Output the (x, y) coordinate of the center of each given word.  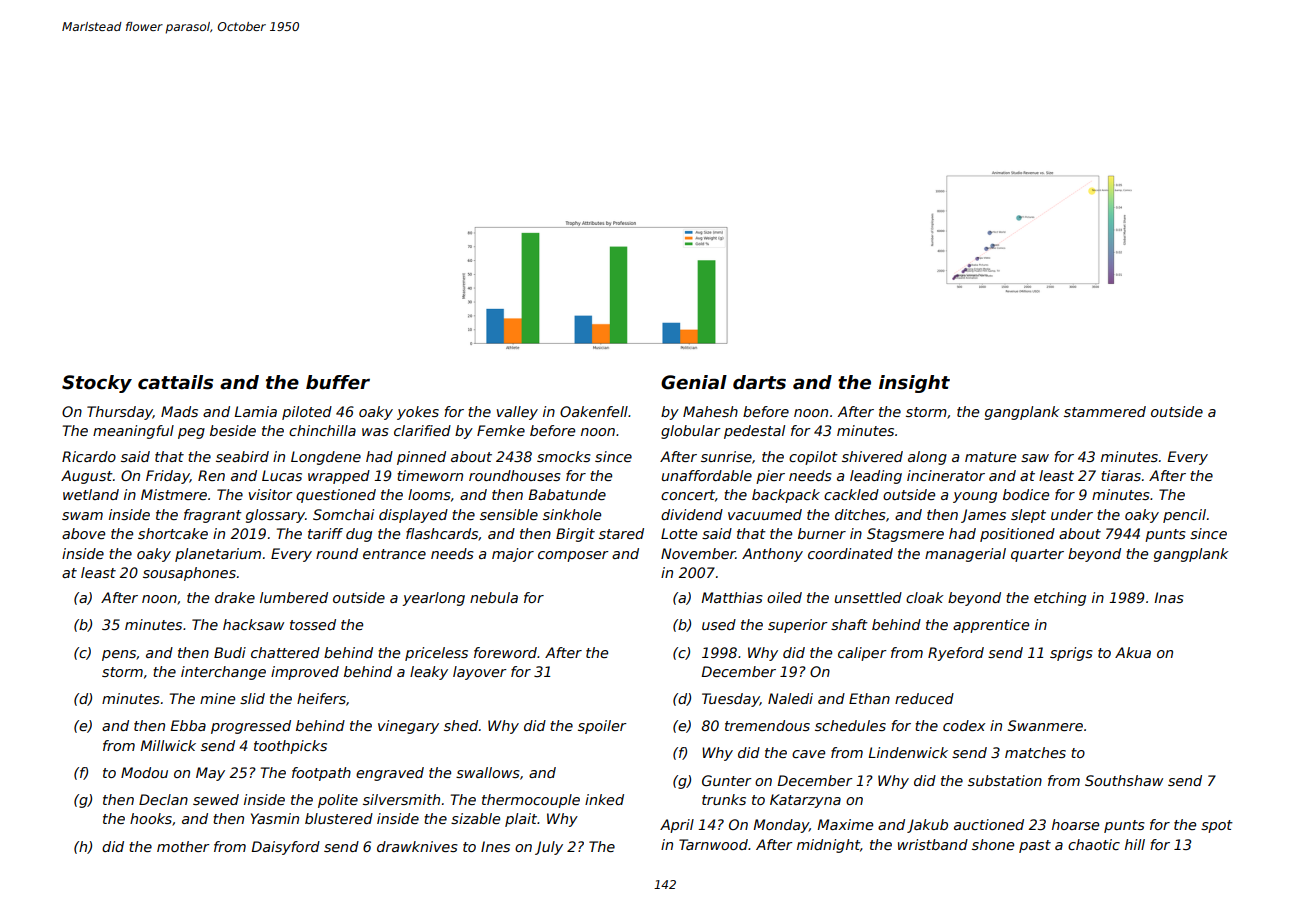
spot (1217, 826)
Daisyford (285, 848)
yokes (418, 413)
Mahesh (710, 411)
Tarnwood (713, 844)
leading (876, 477)
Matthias (731, 597)
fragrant (213, 516)
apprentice (991, 626)
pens (119, 655)
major (513, 555)
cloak (925, 597)
